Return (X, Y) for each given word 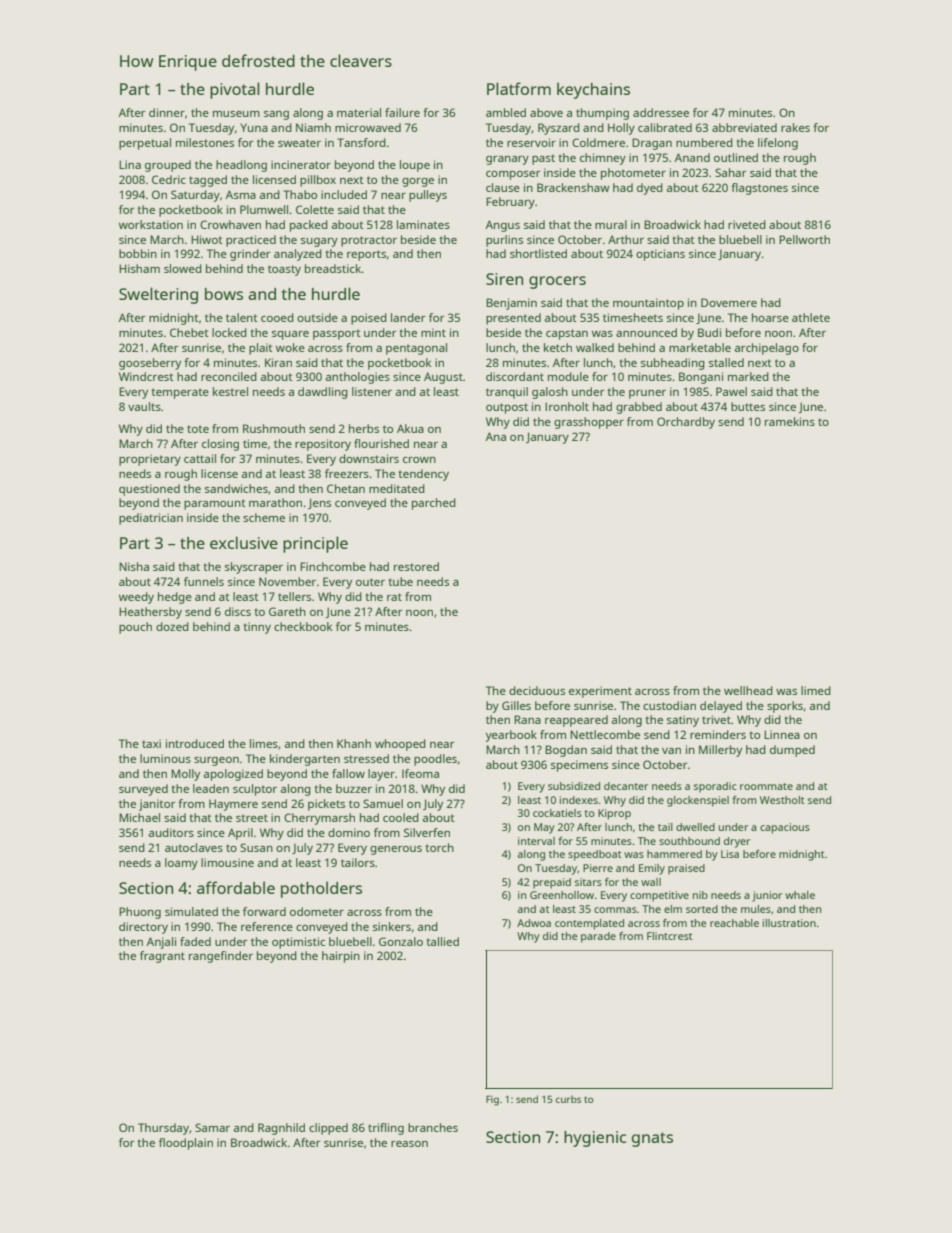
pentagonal (416, 349)
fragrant (162, 957)
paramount (215, 504)
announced (646, 332)
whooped (400, 745)
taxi (151, 743)
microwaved (368, 127)
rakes (795, 127)
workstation (151, 224)
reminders (718, 734)
